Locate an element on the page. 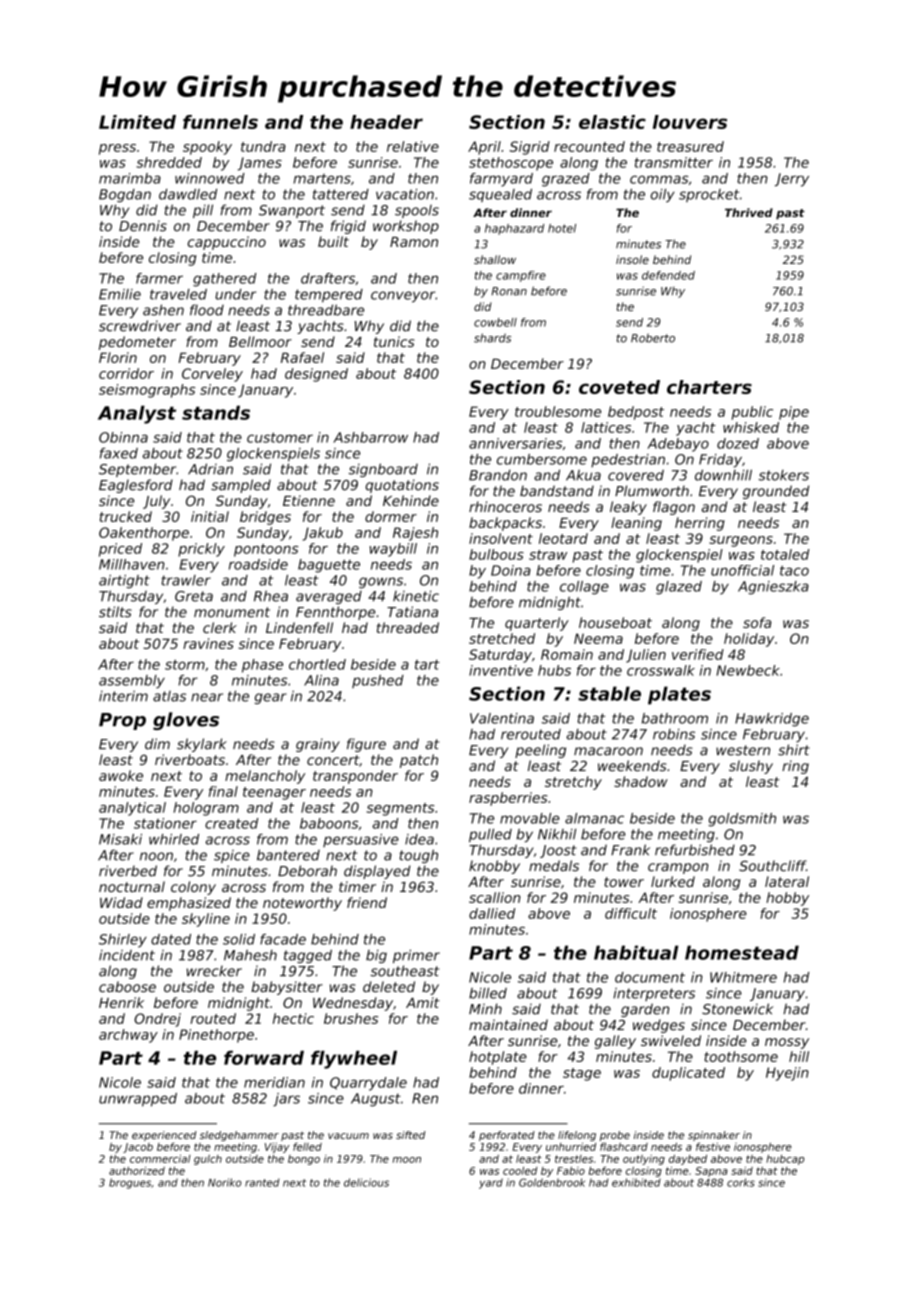  threaded is located at coordinates (408, 627).
